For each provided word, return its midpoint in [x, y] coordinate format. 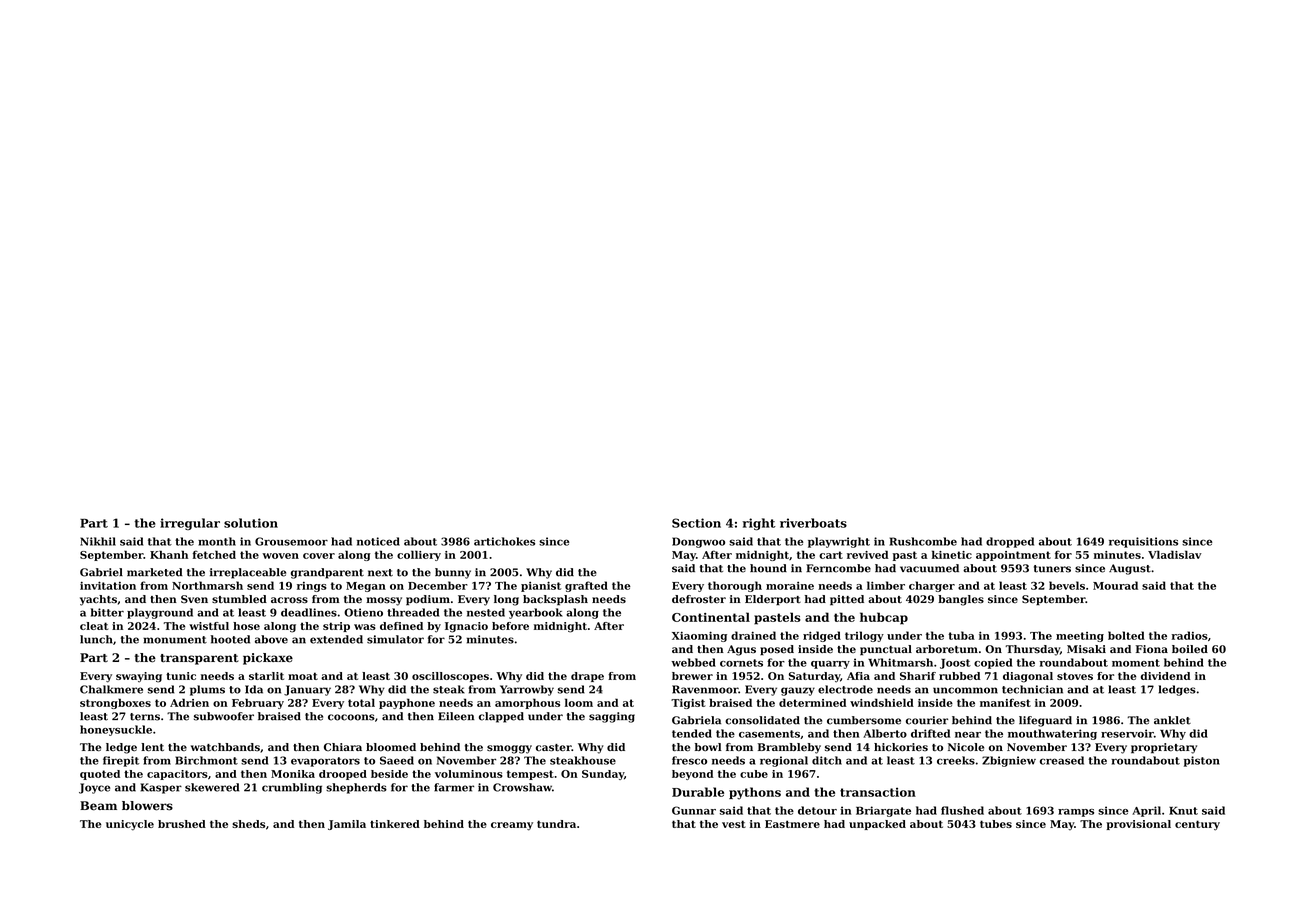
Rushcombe [923, 541]
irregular [190, 524]
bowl [708, 747]
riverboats [813, 523]
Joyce [94, 788]
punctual [886, 650]
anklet [1172, 720]
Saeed [397, 760]
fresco [689, 760]
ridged [822, 636]
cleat [94, 626]
